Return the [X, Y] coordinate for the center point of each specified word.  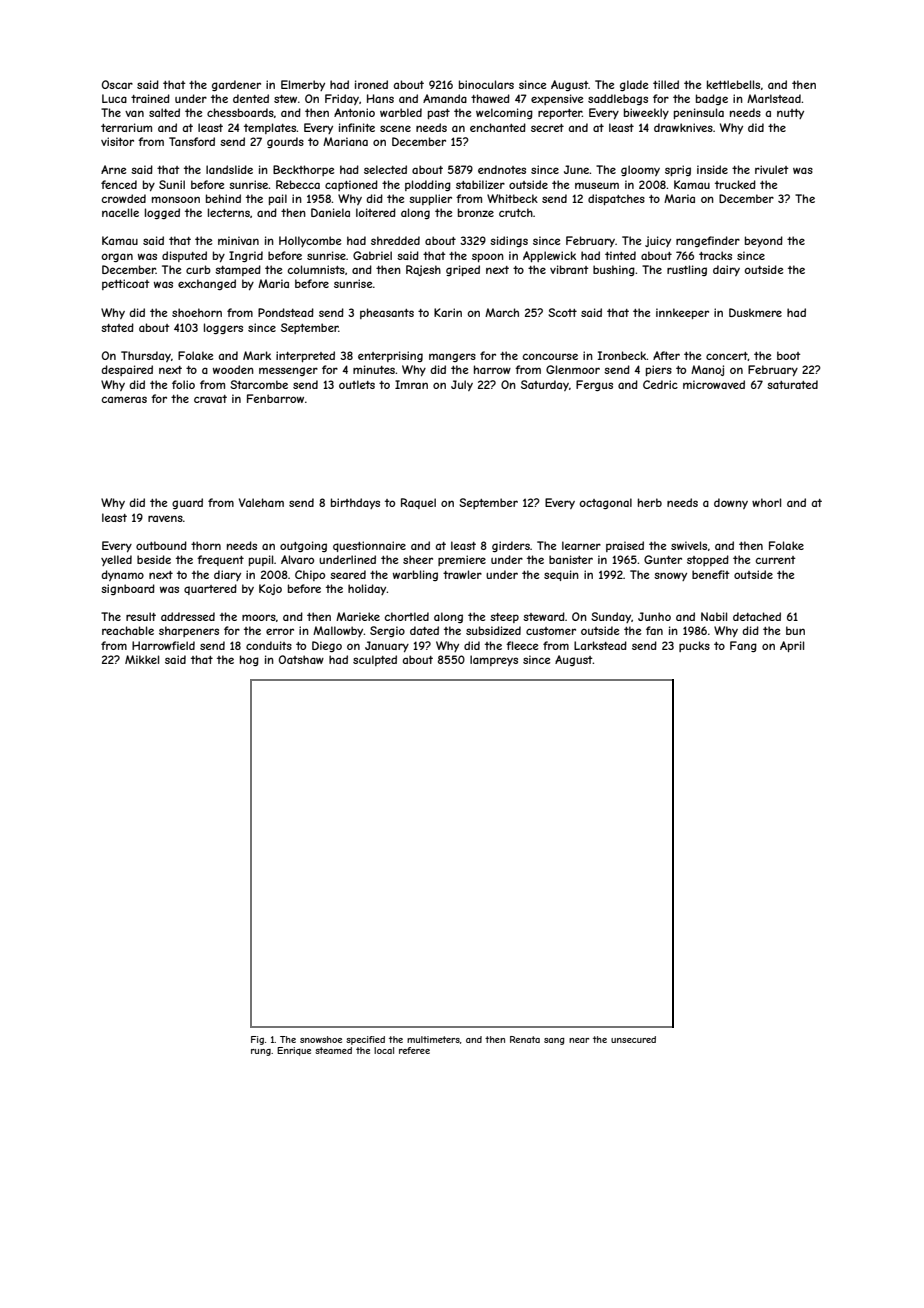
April [792, 646]
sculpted [375, 660]
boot [789, 355]
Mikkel [142, 659]
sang [554, 1041]
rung [261, 1052]
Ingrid [246, 256]
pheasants [387, 313]
